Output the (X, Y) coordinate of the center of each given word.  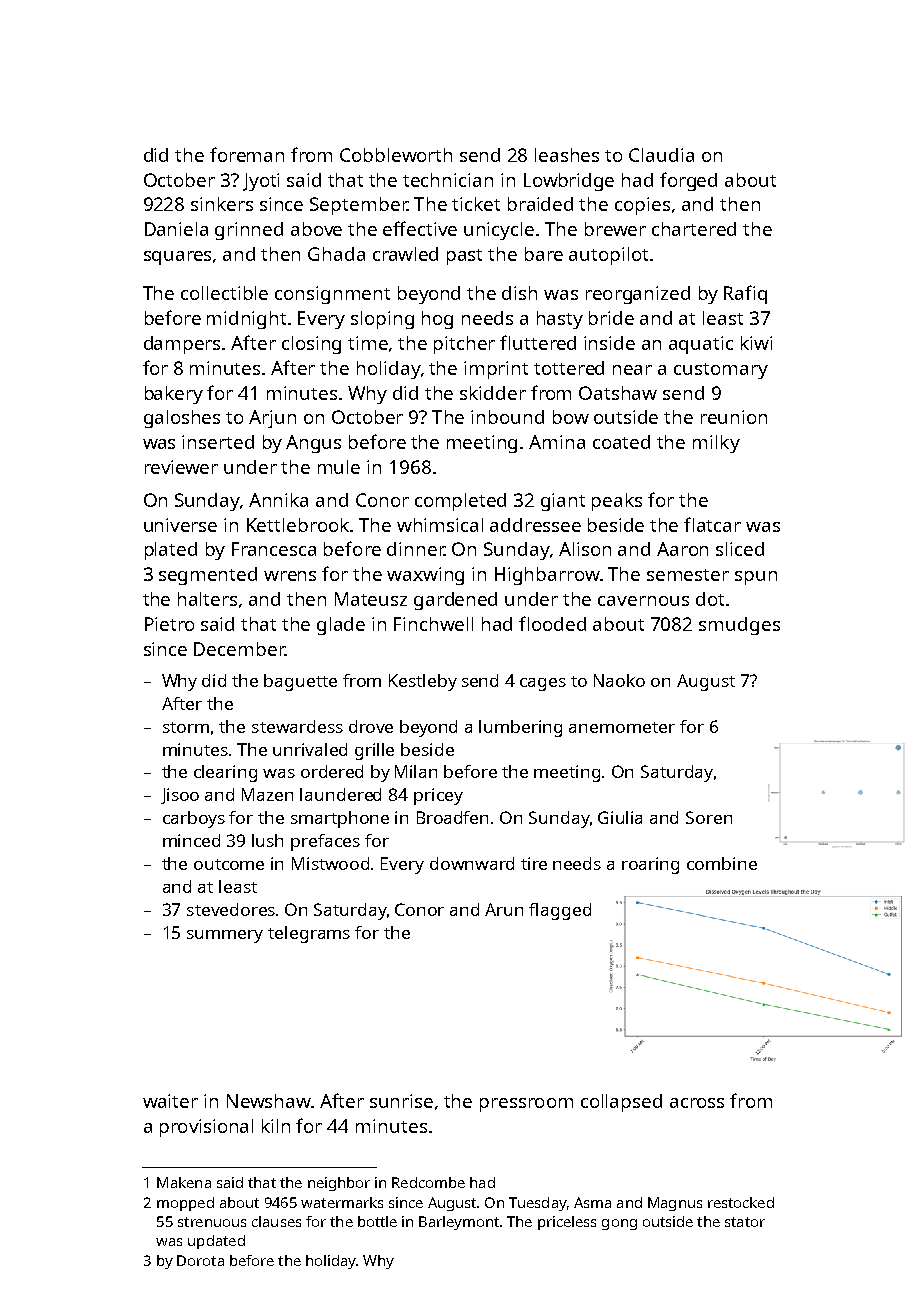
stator (745, 1222)
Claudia (661, 155)
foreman (247, 154)
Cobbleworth (396, 155)
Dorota (200, 1260)
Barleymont (459, 1223)
